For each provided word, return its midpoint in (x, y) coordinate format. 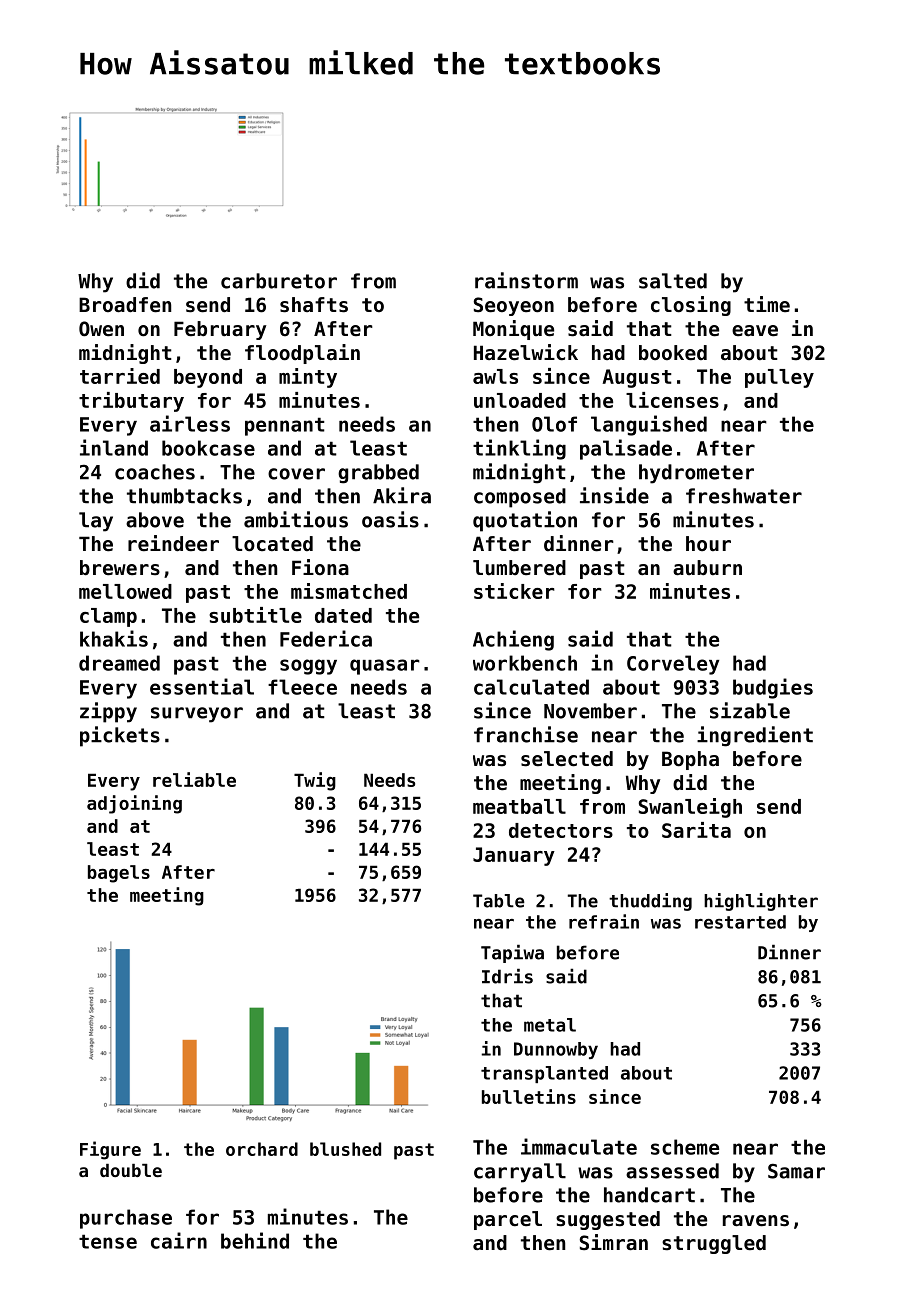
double (131, 1170)
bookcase (208, 448)
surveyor (197, 715)
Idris (507, 976)
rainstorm (526, 280)
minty (308, 378)
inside (614, 495)
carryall (520, 1173)
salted (673, 281)
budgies (773, 688)
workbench (525, 663)
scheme (685, 1147)
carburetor (279, 281)
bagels (119, 874)
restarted (740, 922)
